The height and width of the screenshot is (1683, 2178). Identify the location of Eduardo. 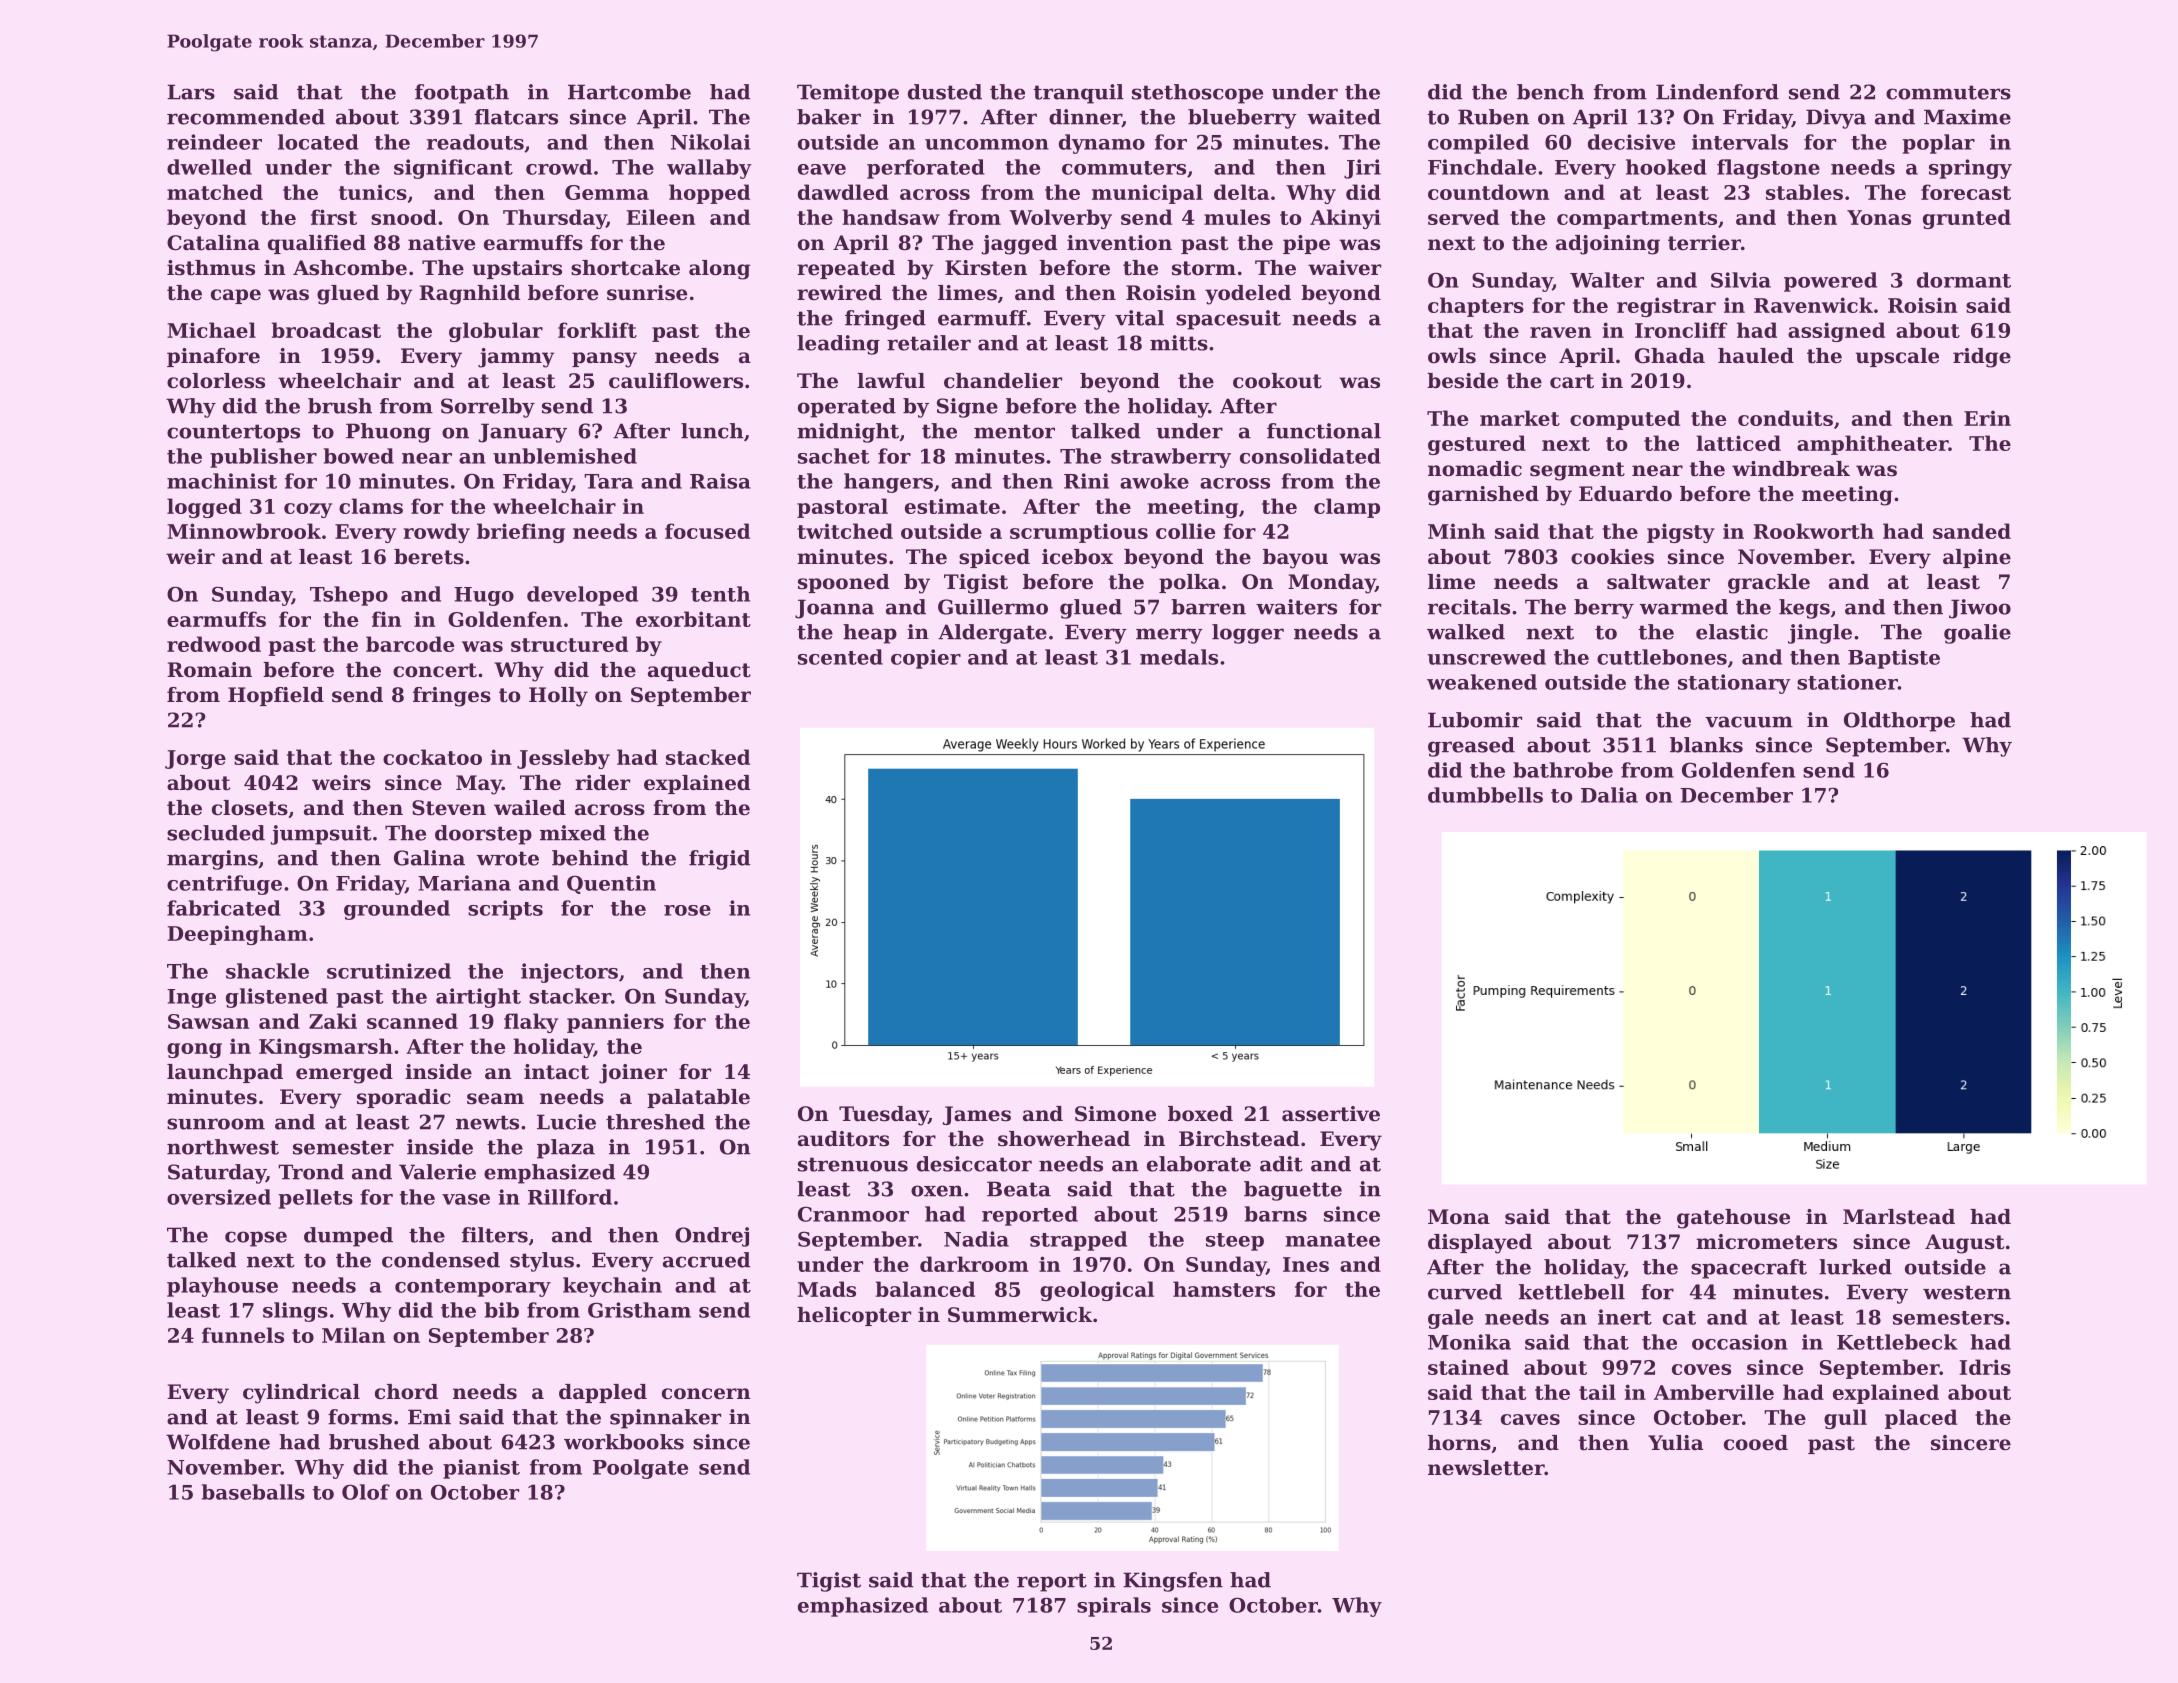
(1625, 494).
